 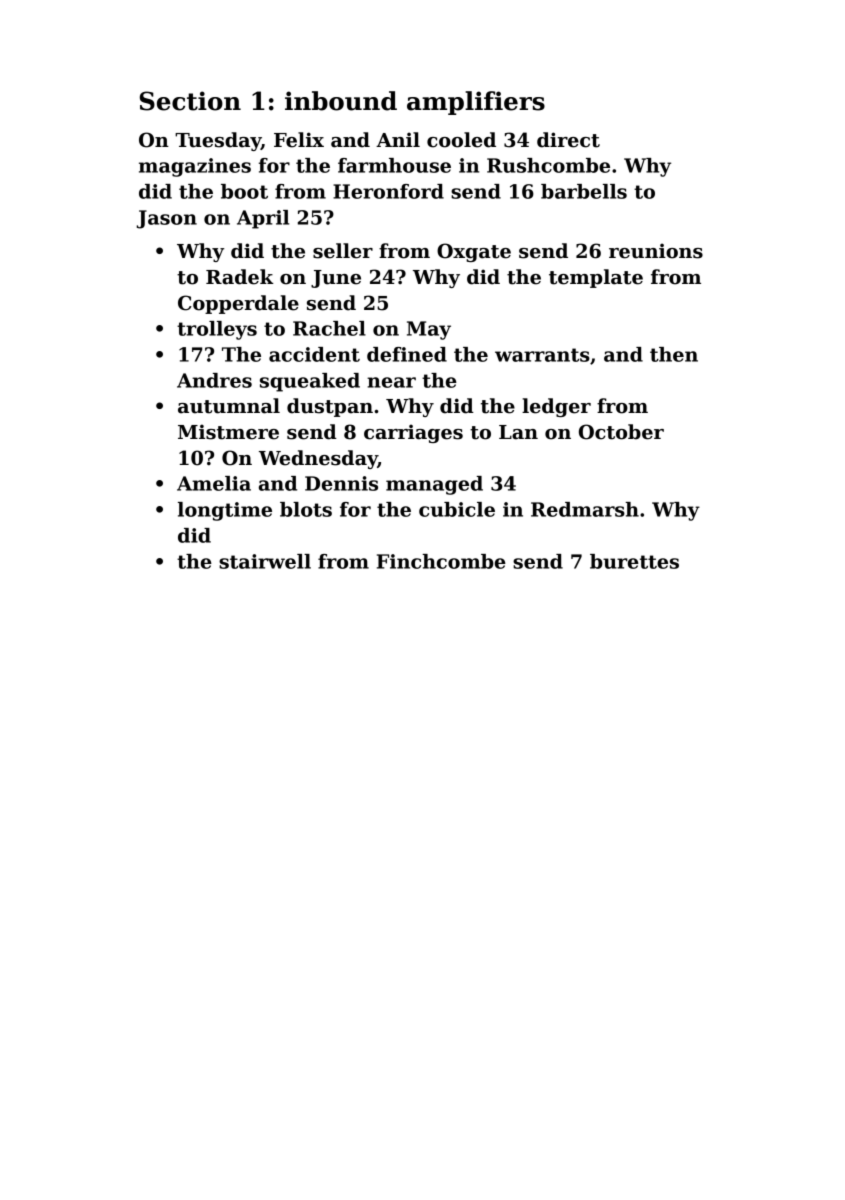 What do you see at coordinates (413, 433) in the image?
I see `carriages` at bounding box center [413, 433].
